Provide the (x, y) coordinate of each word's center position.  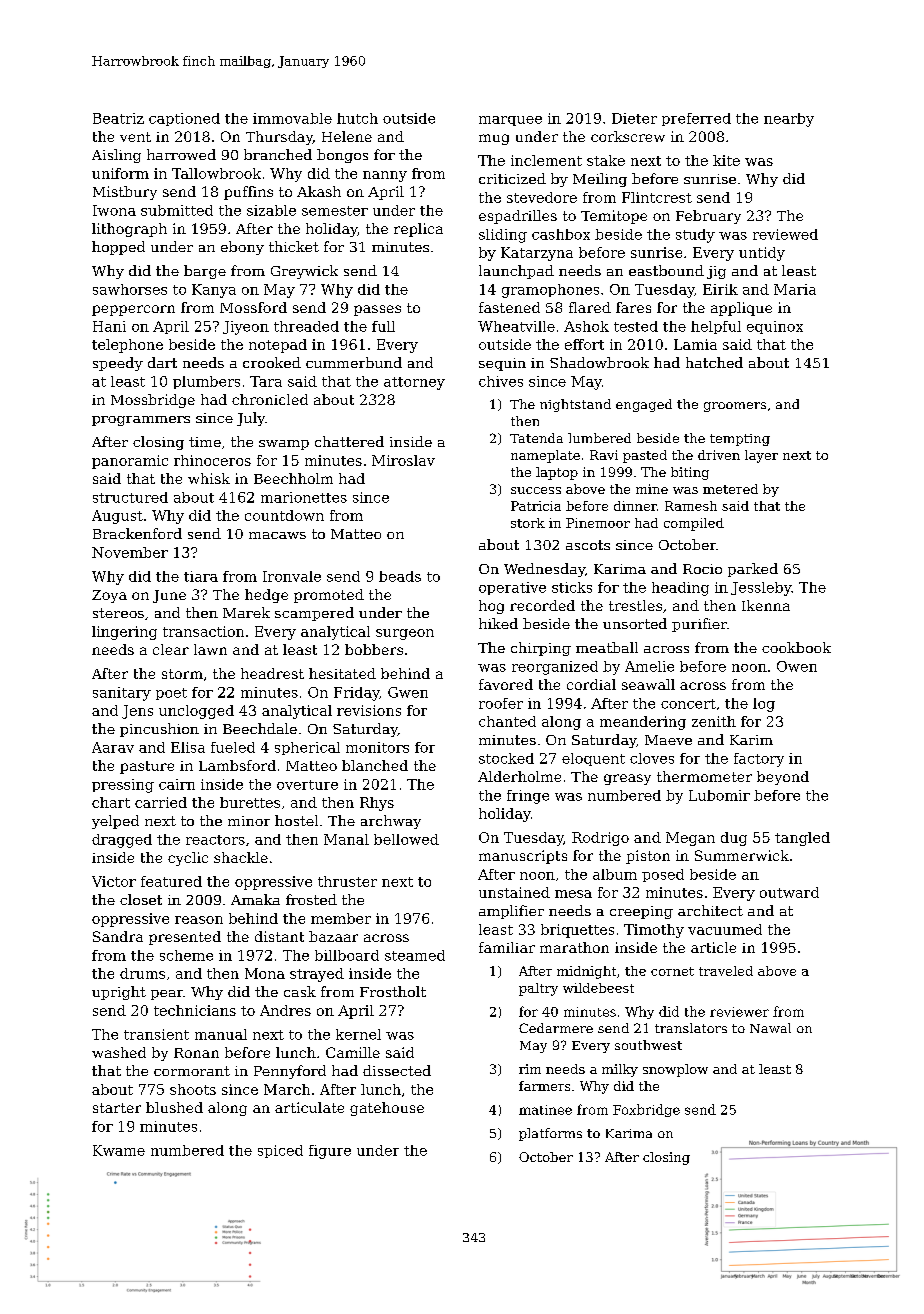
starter (117, 1108)
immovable (292, 118)
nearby (789, 120)
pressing (123, 786)
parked (753, 570)
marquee (510, 121)
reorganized (555, 668)
